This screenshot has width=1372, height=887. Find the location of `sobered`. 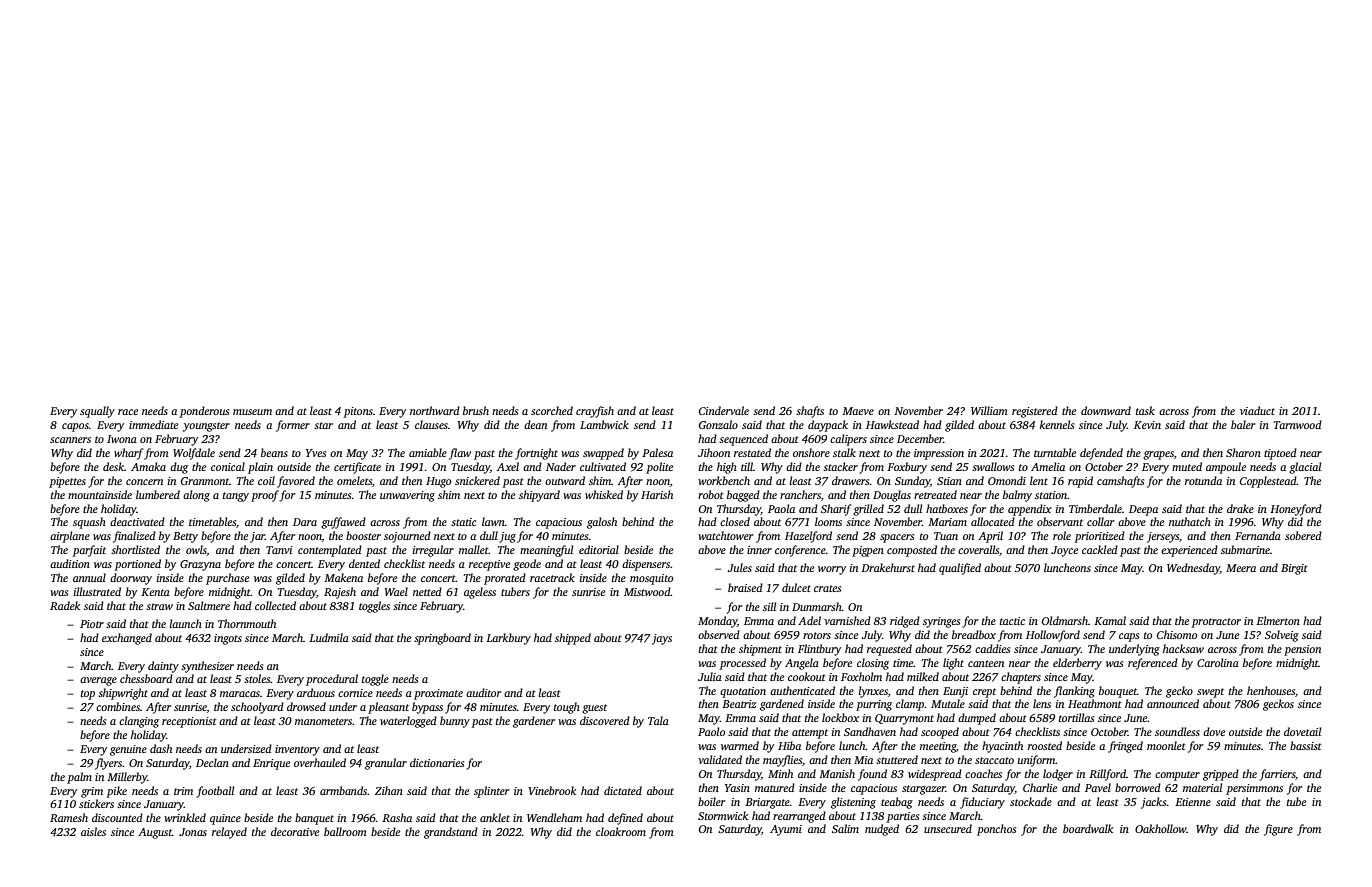

sobered is located at coordinates (1303, 535).
